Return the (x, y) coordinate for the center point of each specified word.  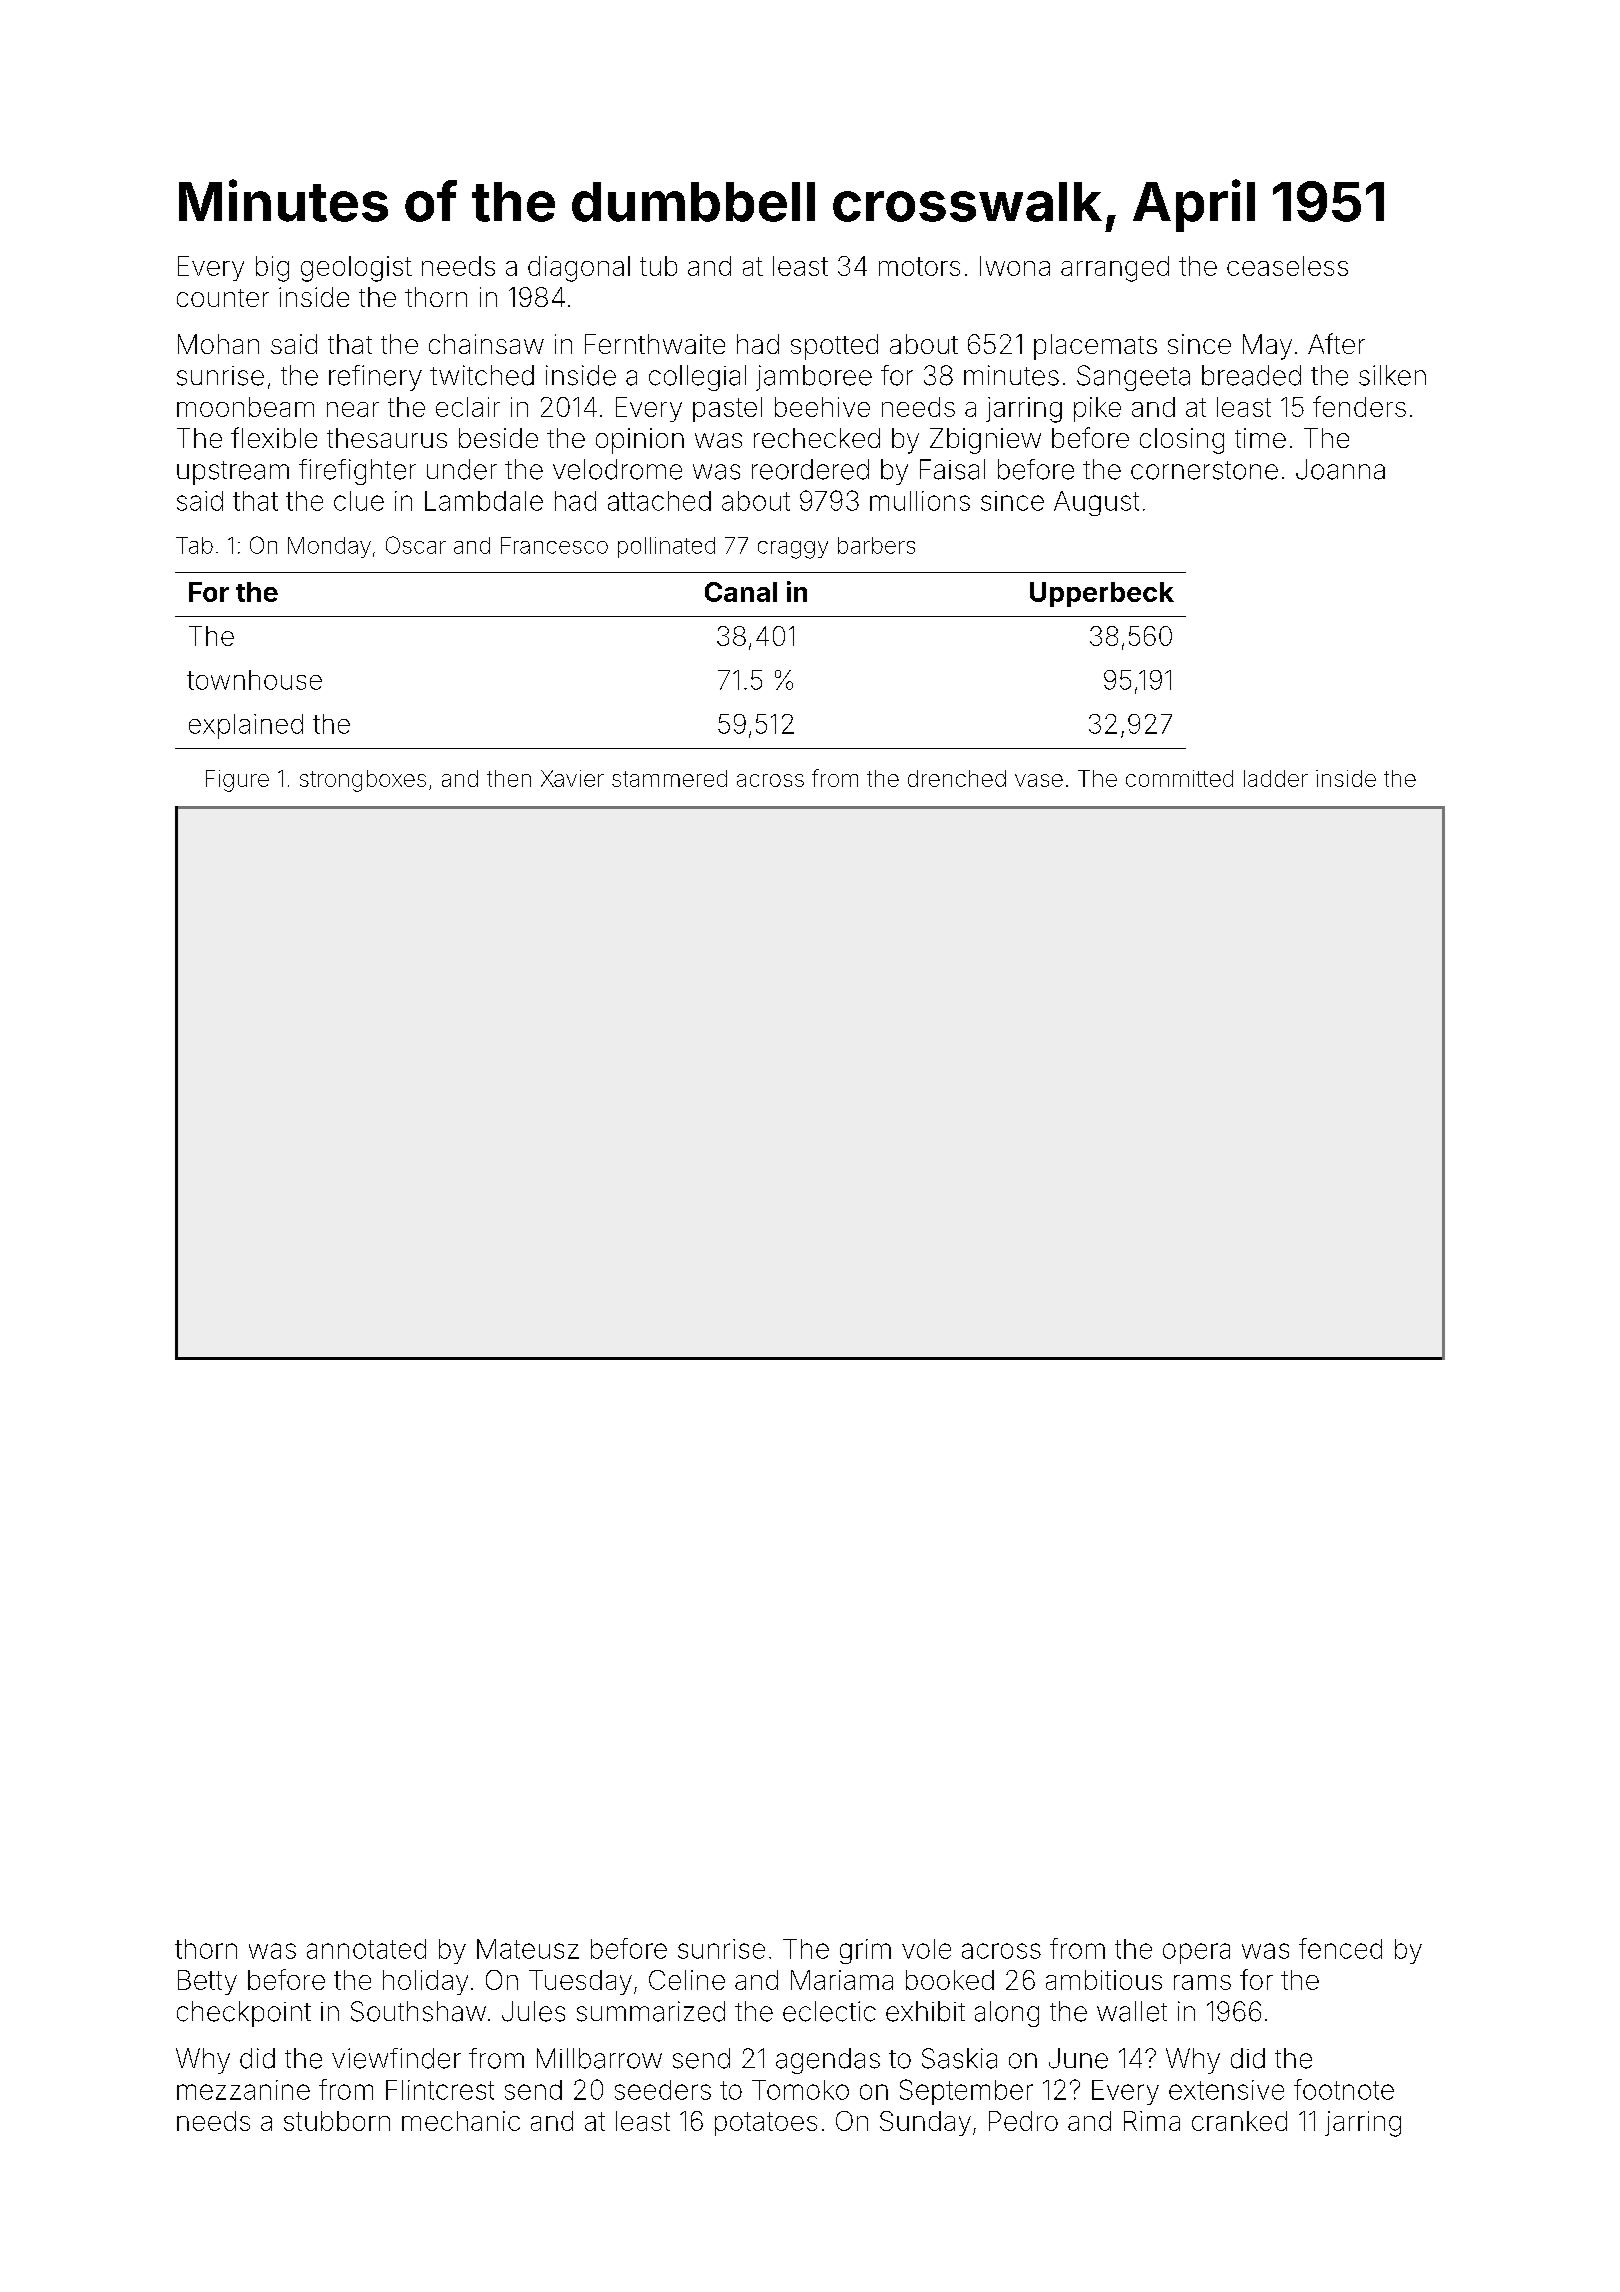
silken (1392, 375)
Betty (207, 1982)
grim (865, 1951)
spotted (834, 347)
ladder (1276, 778)
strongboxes (363, 781)
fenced (1340, 1948)
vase (1039, 780)
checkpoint (244, 2014)
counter (223, 298)
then (509, 778)
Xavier (572, 778)
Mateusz (528, 1949)
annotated (366, 1949)
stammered (669, 778)
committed (1179, 778)
